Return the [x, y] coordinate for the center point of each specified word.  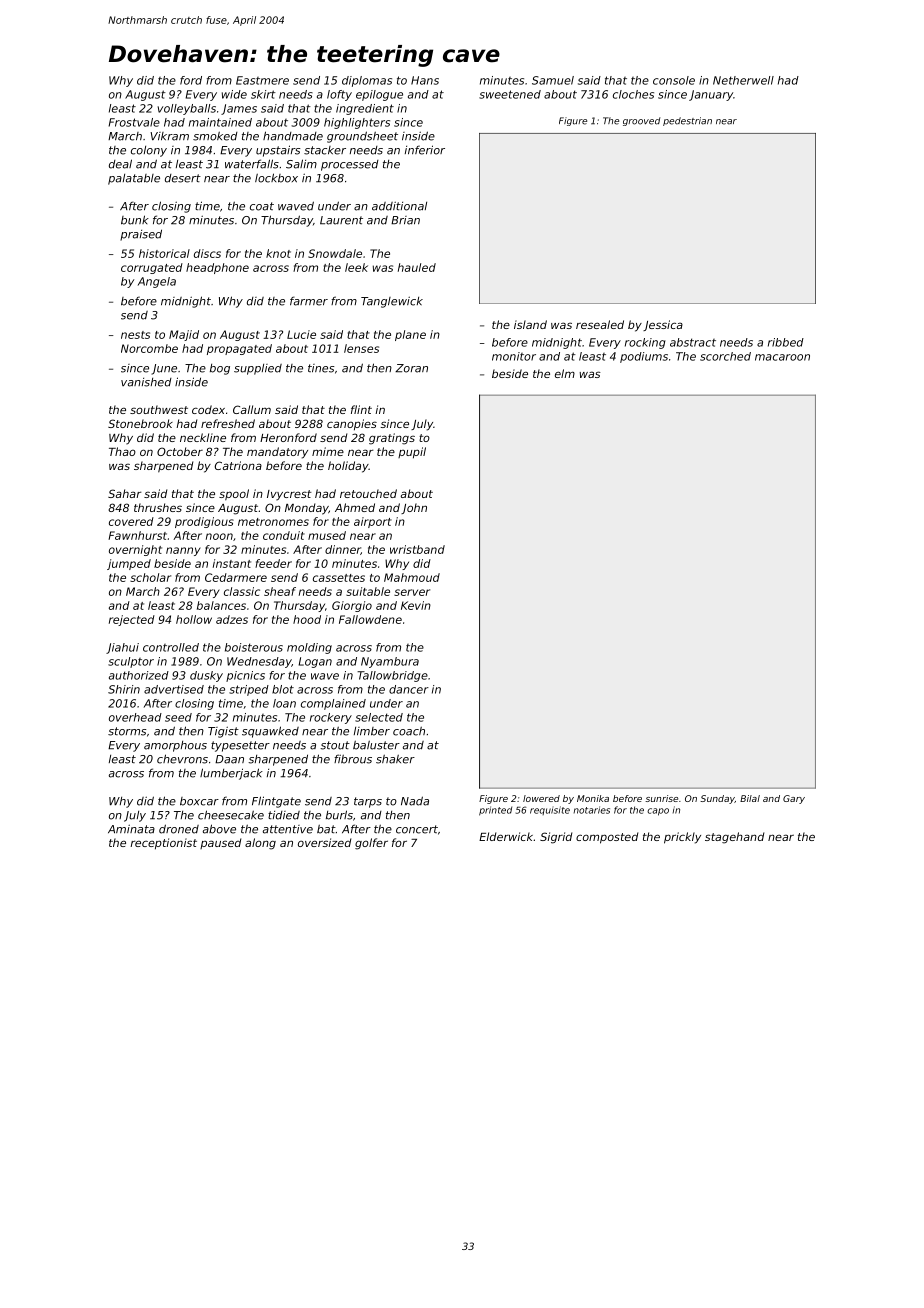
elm [565, 373]
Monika [593, 798]
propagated [239, 349]
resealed [600, 324]
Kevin [416, 605]
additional [399, 206]
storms [127, 731]
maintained [220, 122]
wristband [417, 549]
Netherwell [743, 80]
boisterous [254, 647]
